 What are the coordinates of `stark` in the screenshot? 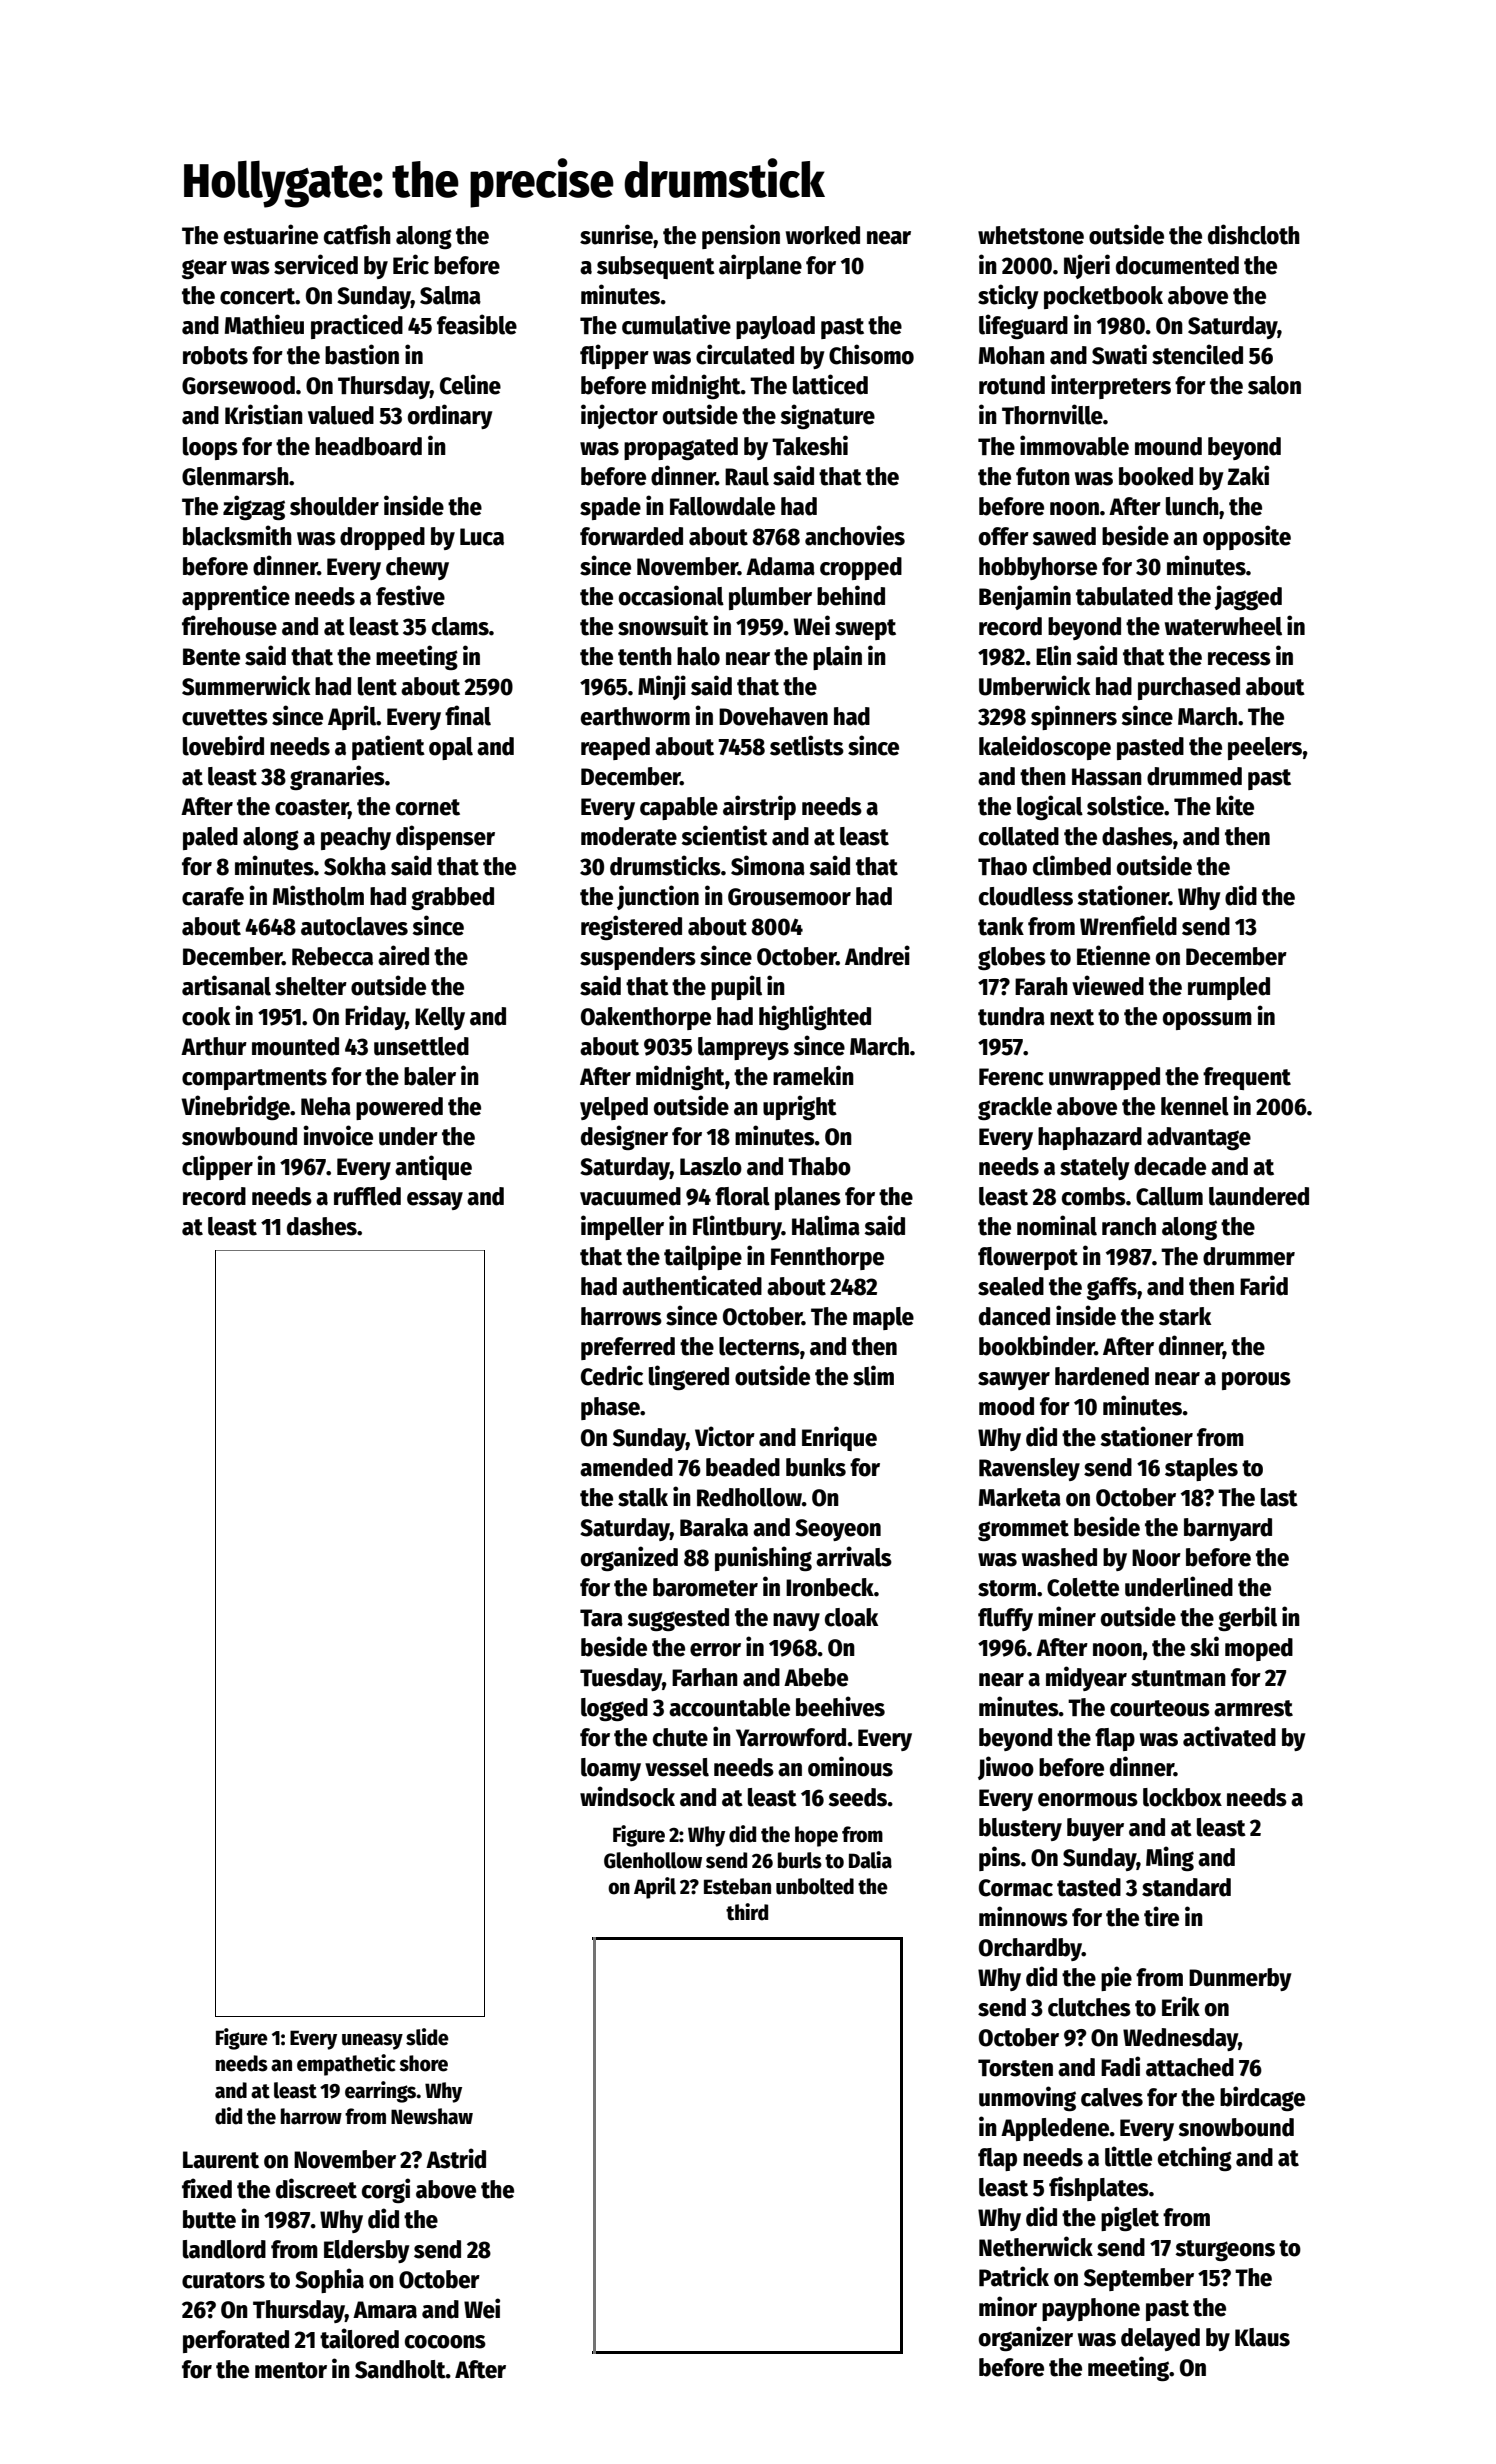 It's located at (1185, 1316).
